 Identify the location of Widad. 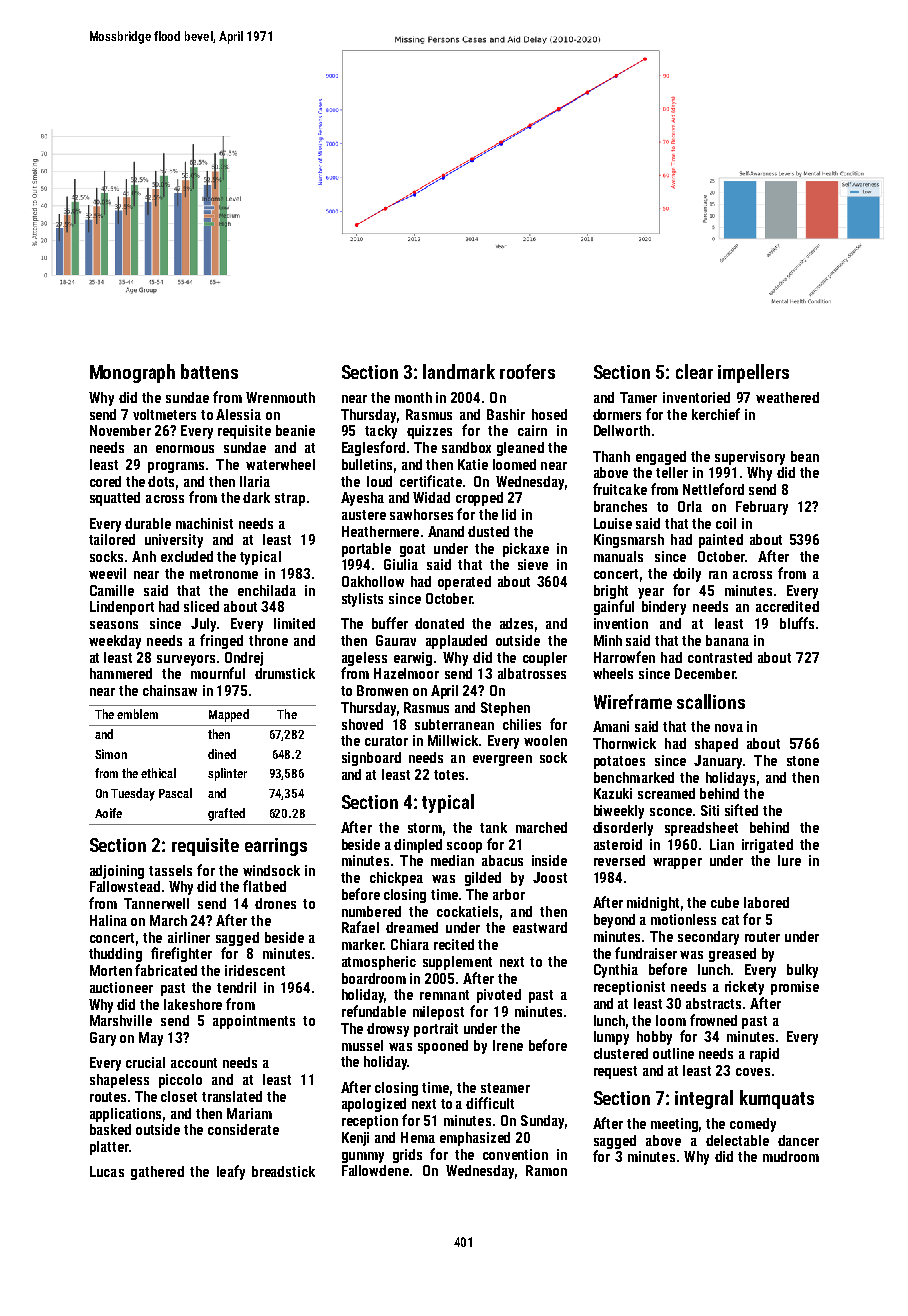
(431, 497).
